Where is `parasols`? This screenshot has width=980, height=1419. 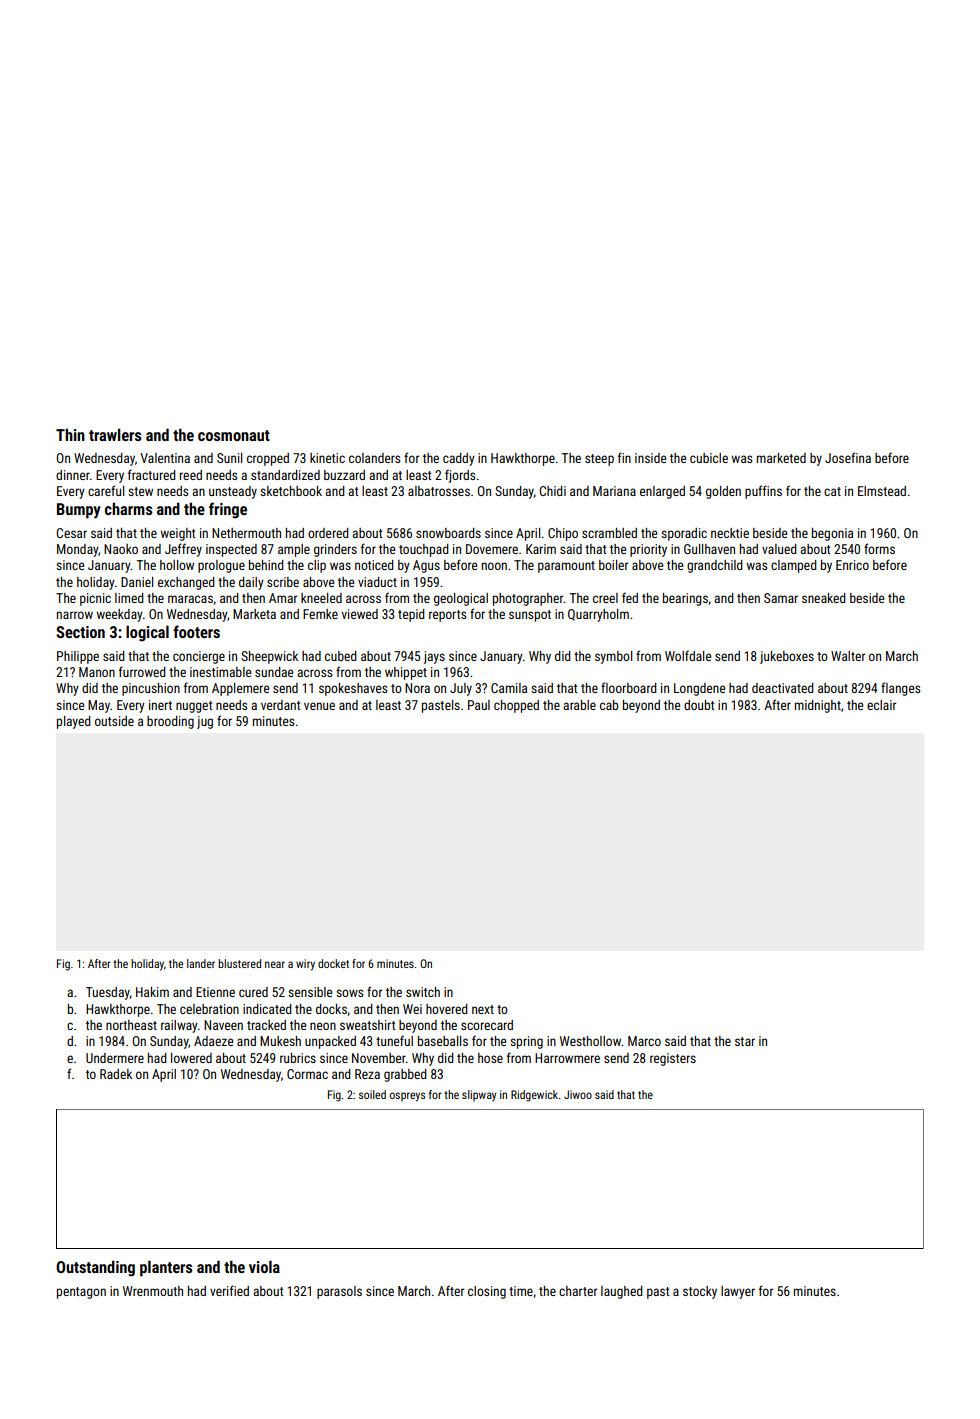 parasols is located at coordinates (339, 1292).
